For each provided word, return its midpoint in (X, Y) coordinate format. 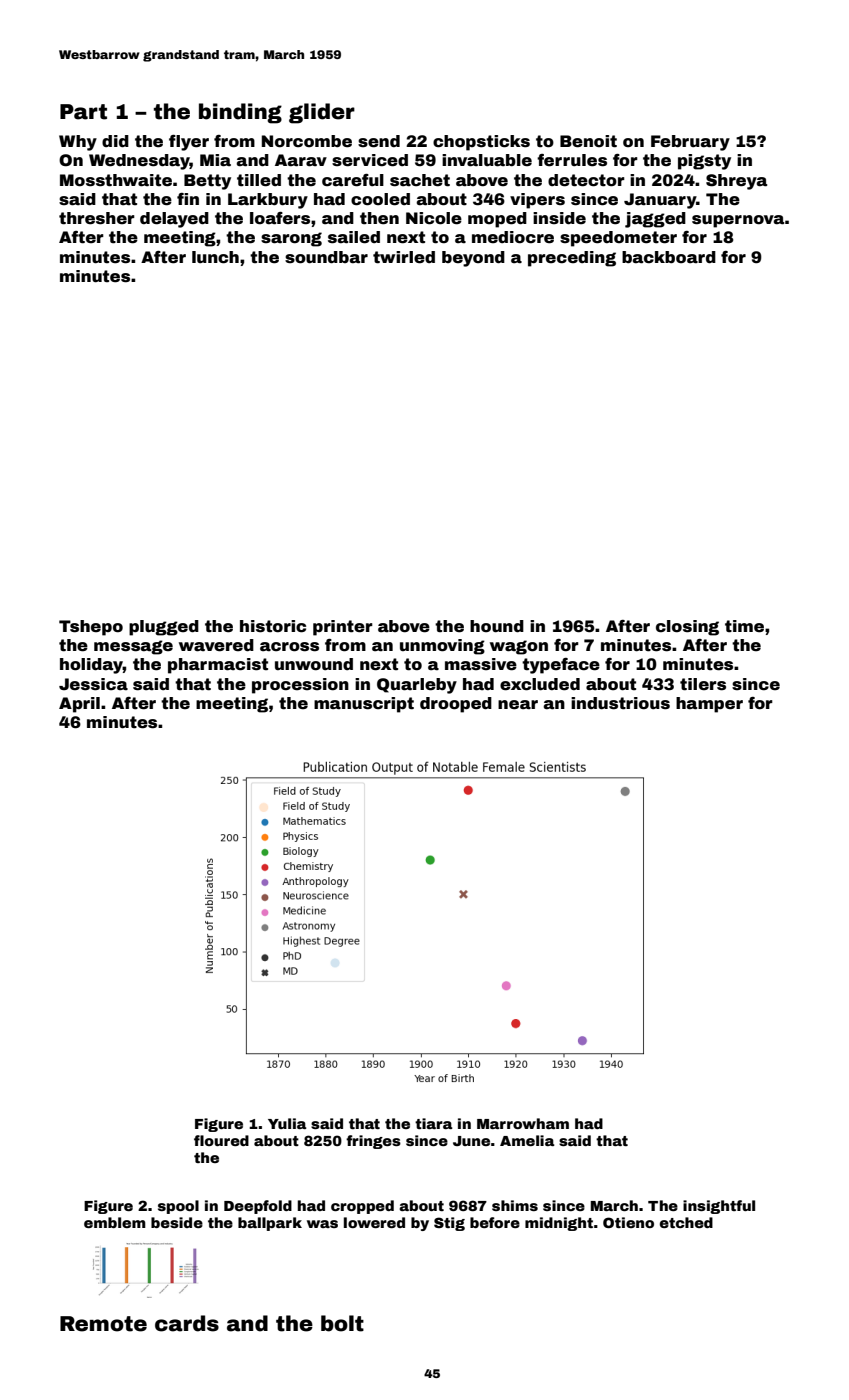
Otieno (628, 1222)
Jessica (93, 684)
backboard (669, 257)
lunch (215, 257)
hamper (709, 705)
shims (515, 1205)
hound (497, 626)
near (518, 705)
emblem (115, 1222)
